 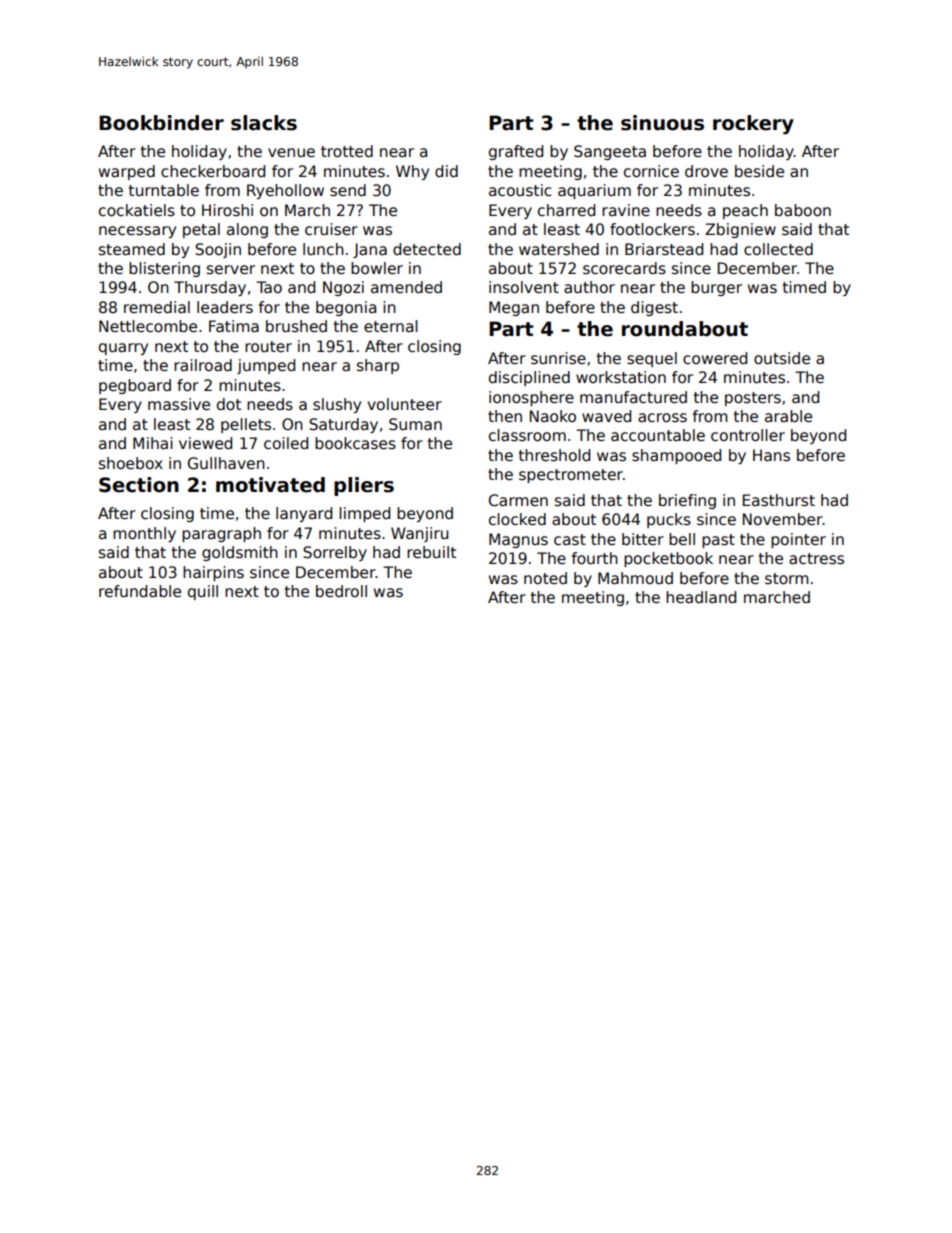 What do you see at coordinates (378, 366) in the image?
I see `sharp` at bounding box center [378, 366].
